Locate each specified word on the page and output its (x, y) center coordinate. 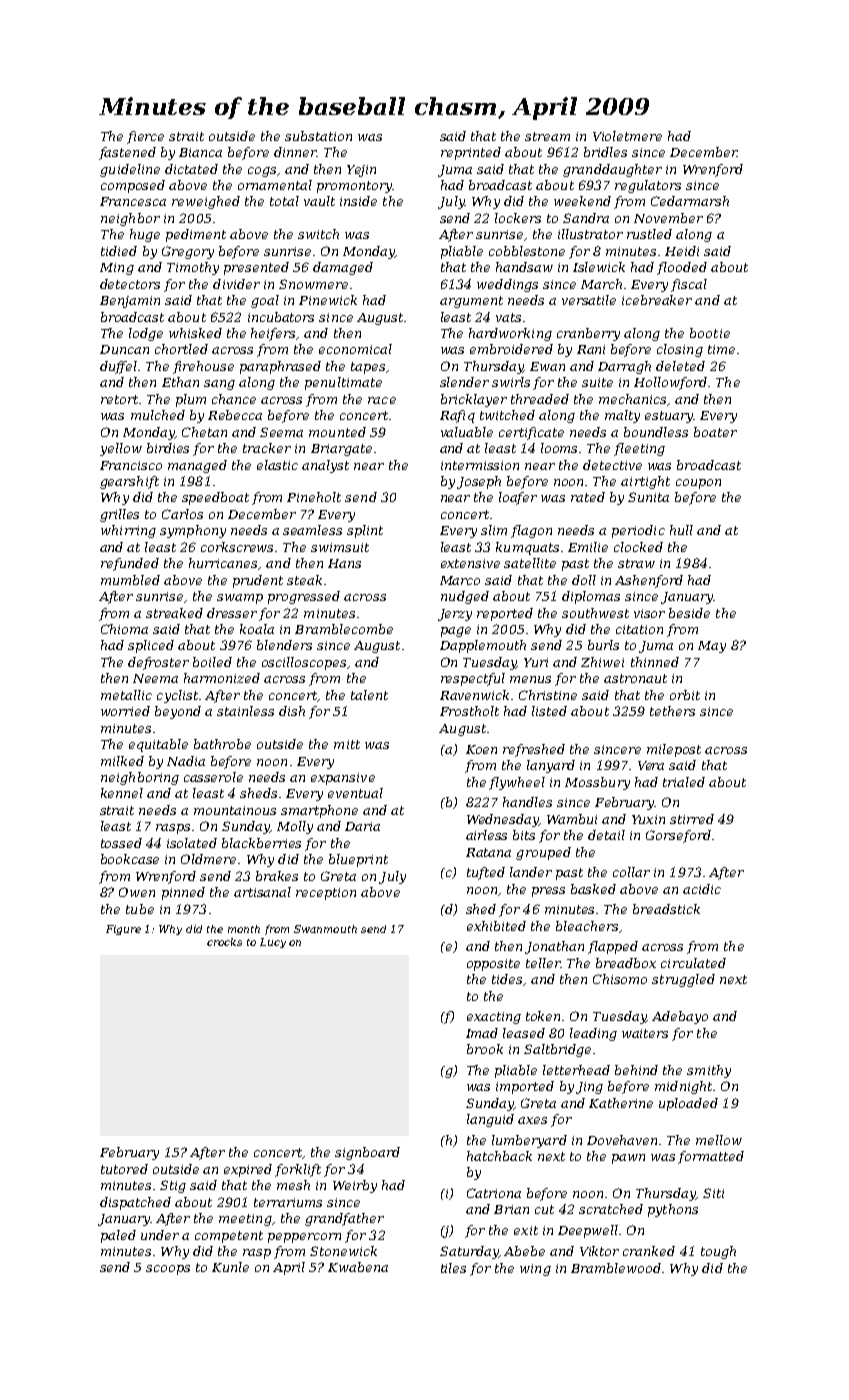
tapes (368, 368)
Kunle (230, 1267)
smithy (709, 1071)
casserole (213, 777)
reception (326, 894)
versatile (589, 300)
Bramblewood (616, 1268)
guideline (130, 170)
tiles (453, 1268)
